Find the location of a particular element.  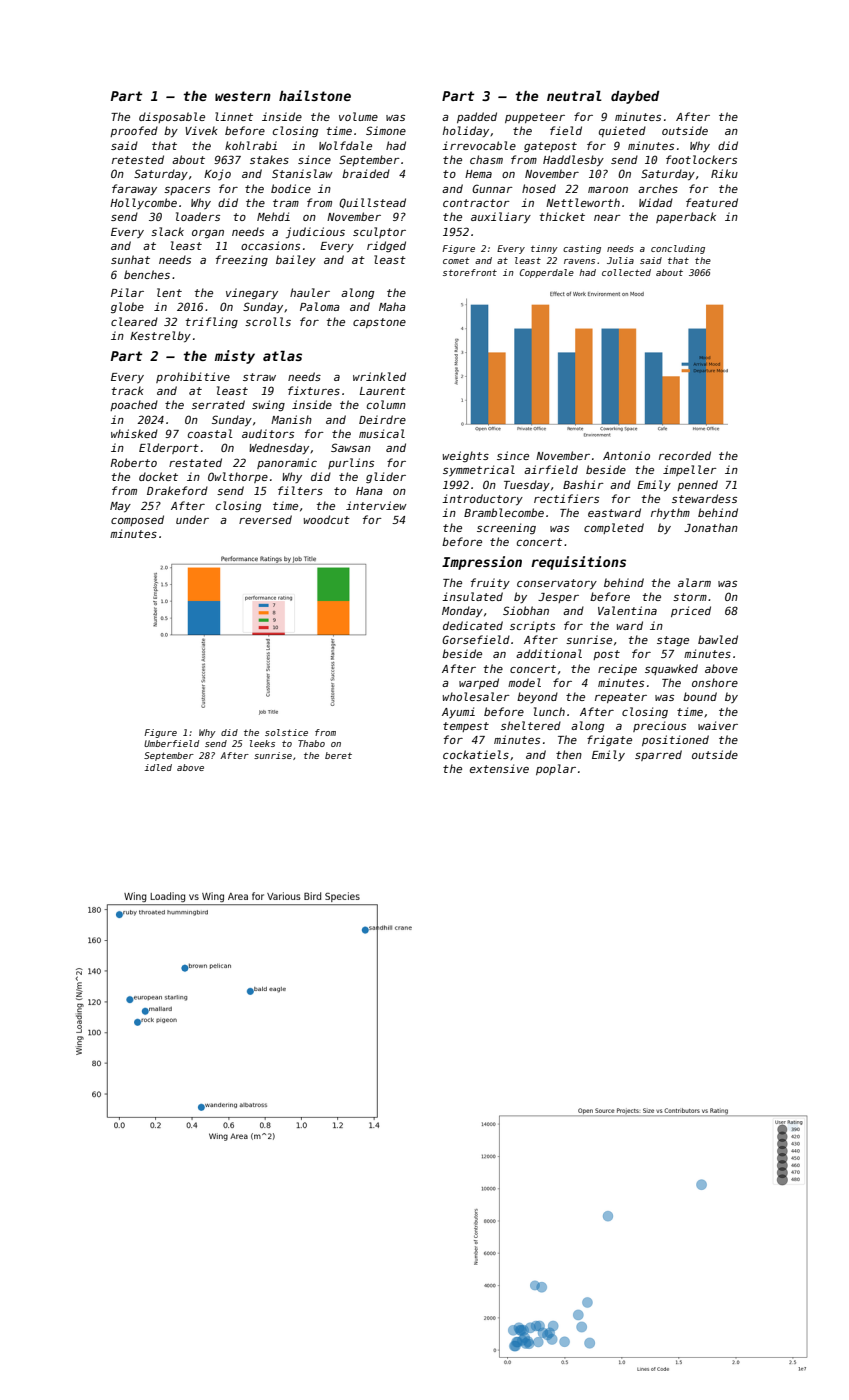

composed is located at coordinates (137, 520).
